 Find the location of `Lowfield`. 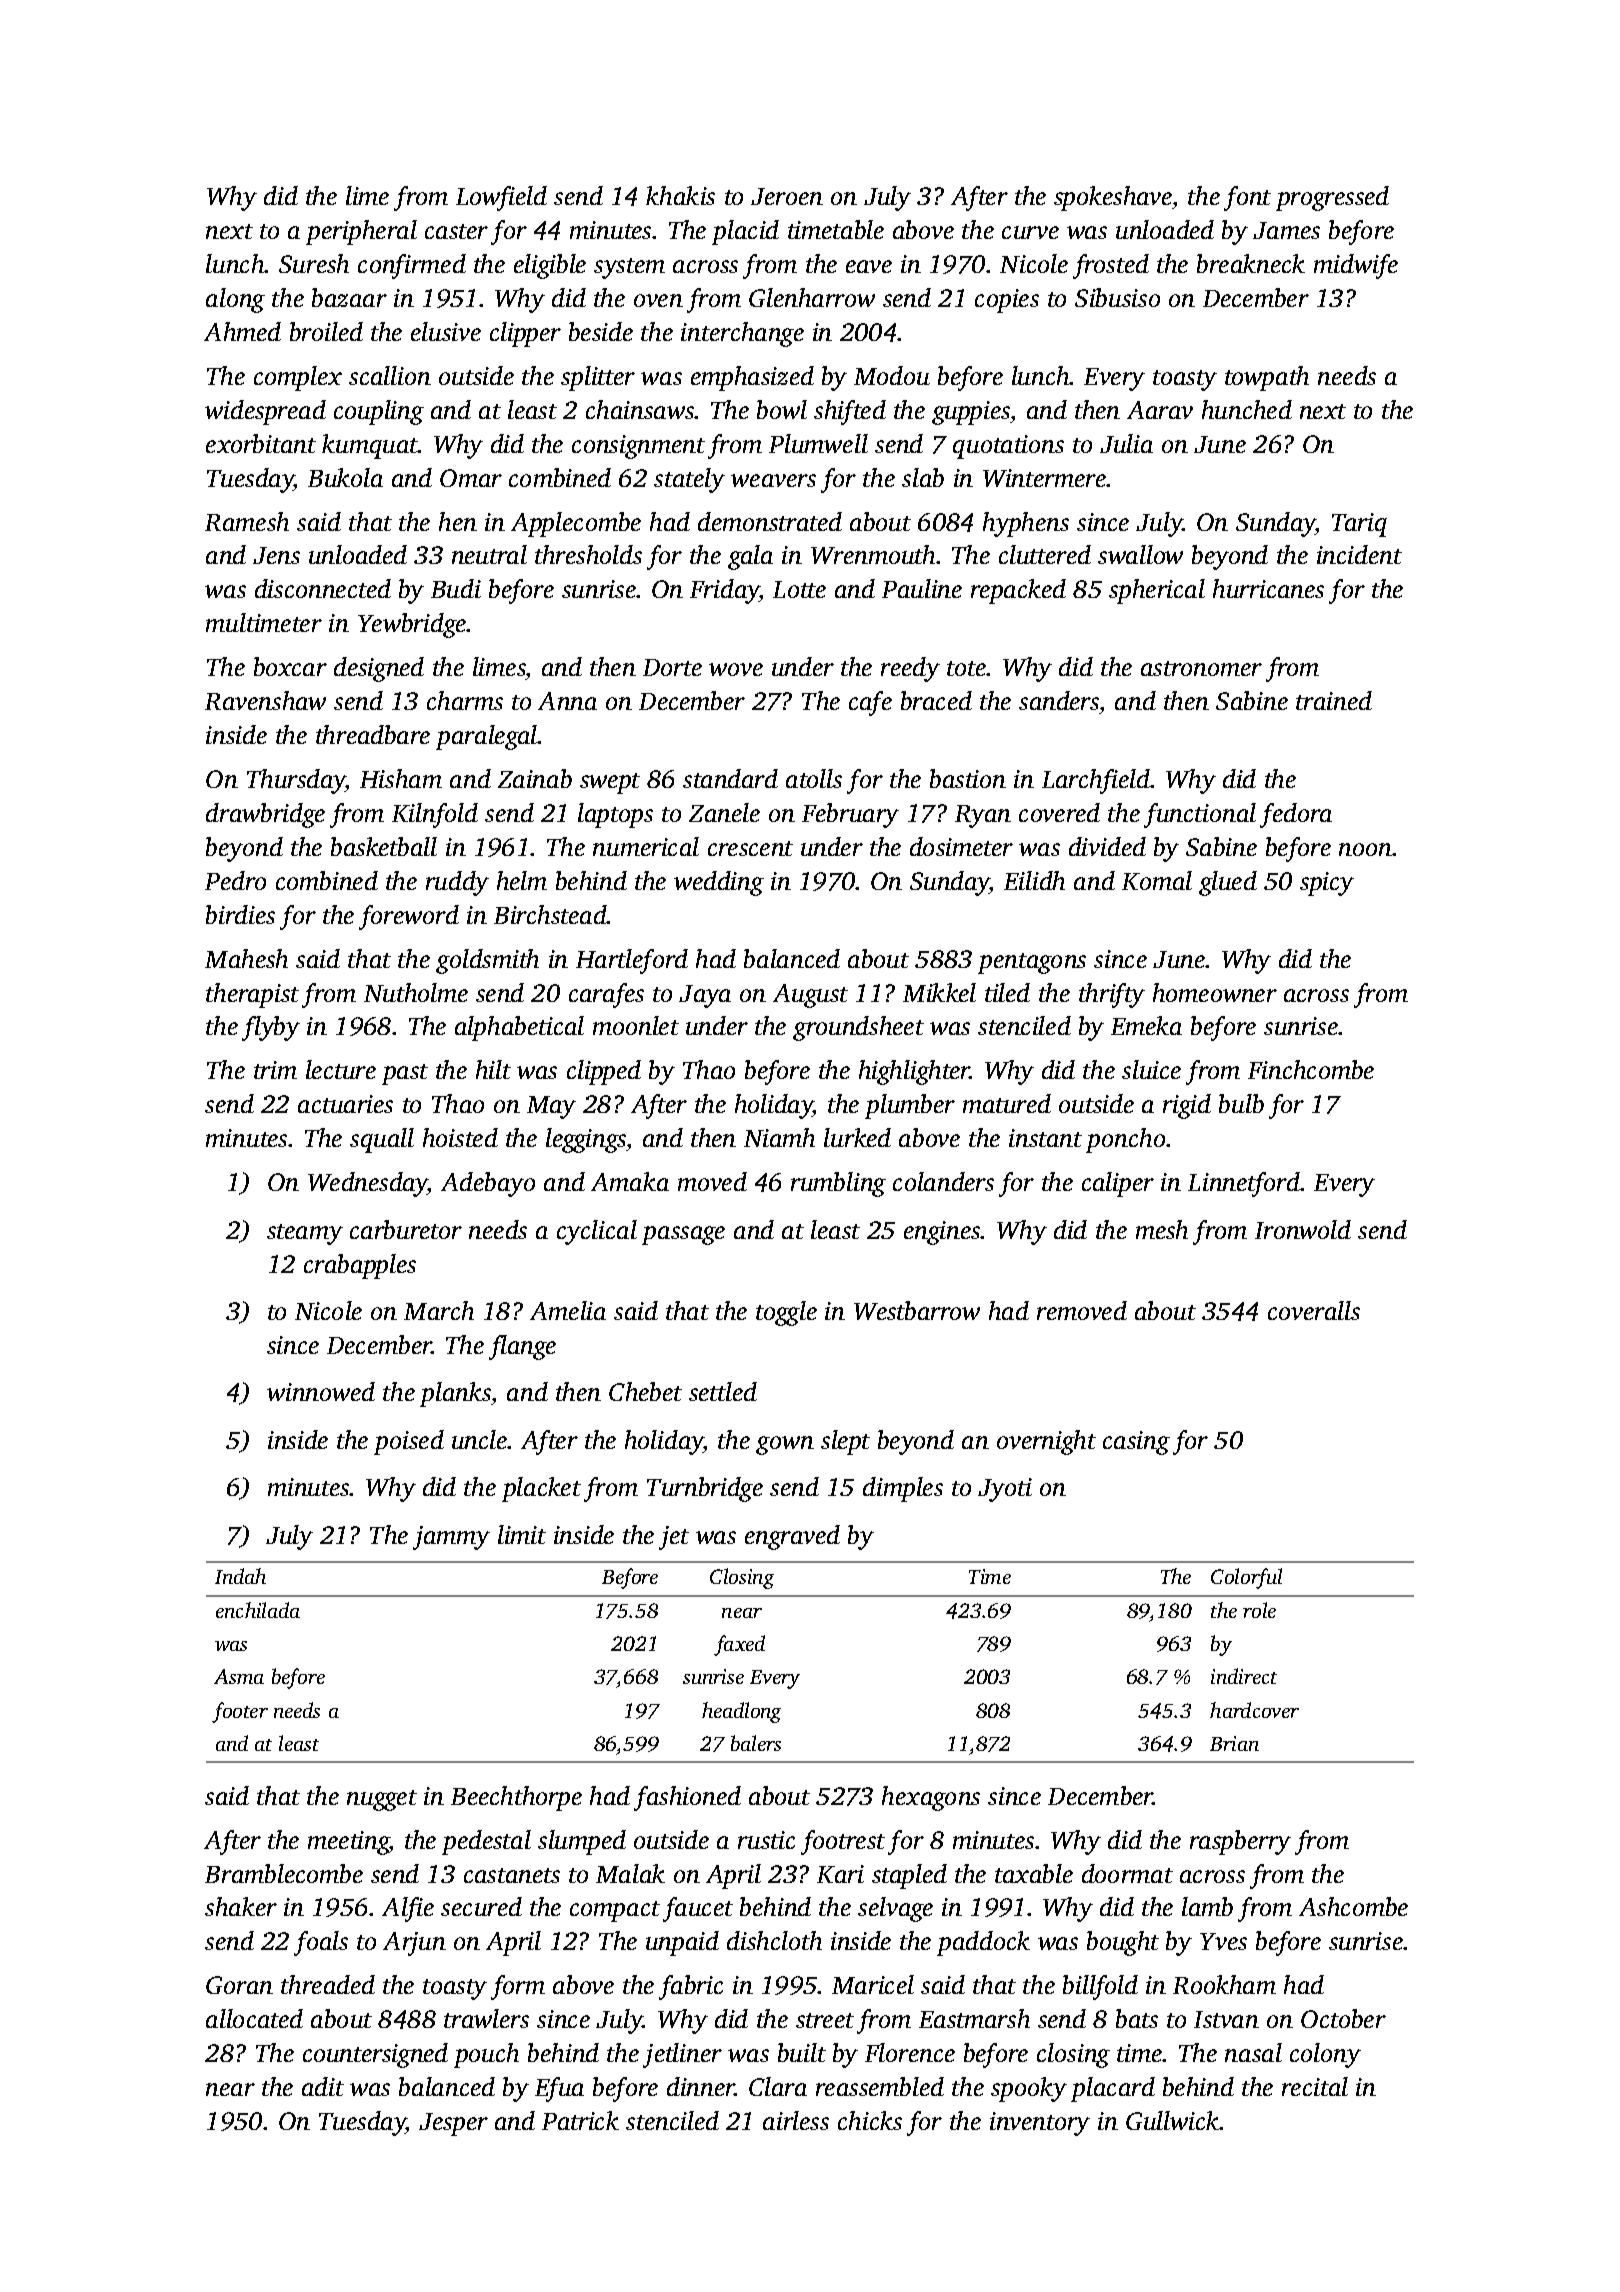

Lowfield is located at coordinates (501, 198).
